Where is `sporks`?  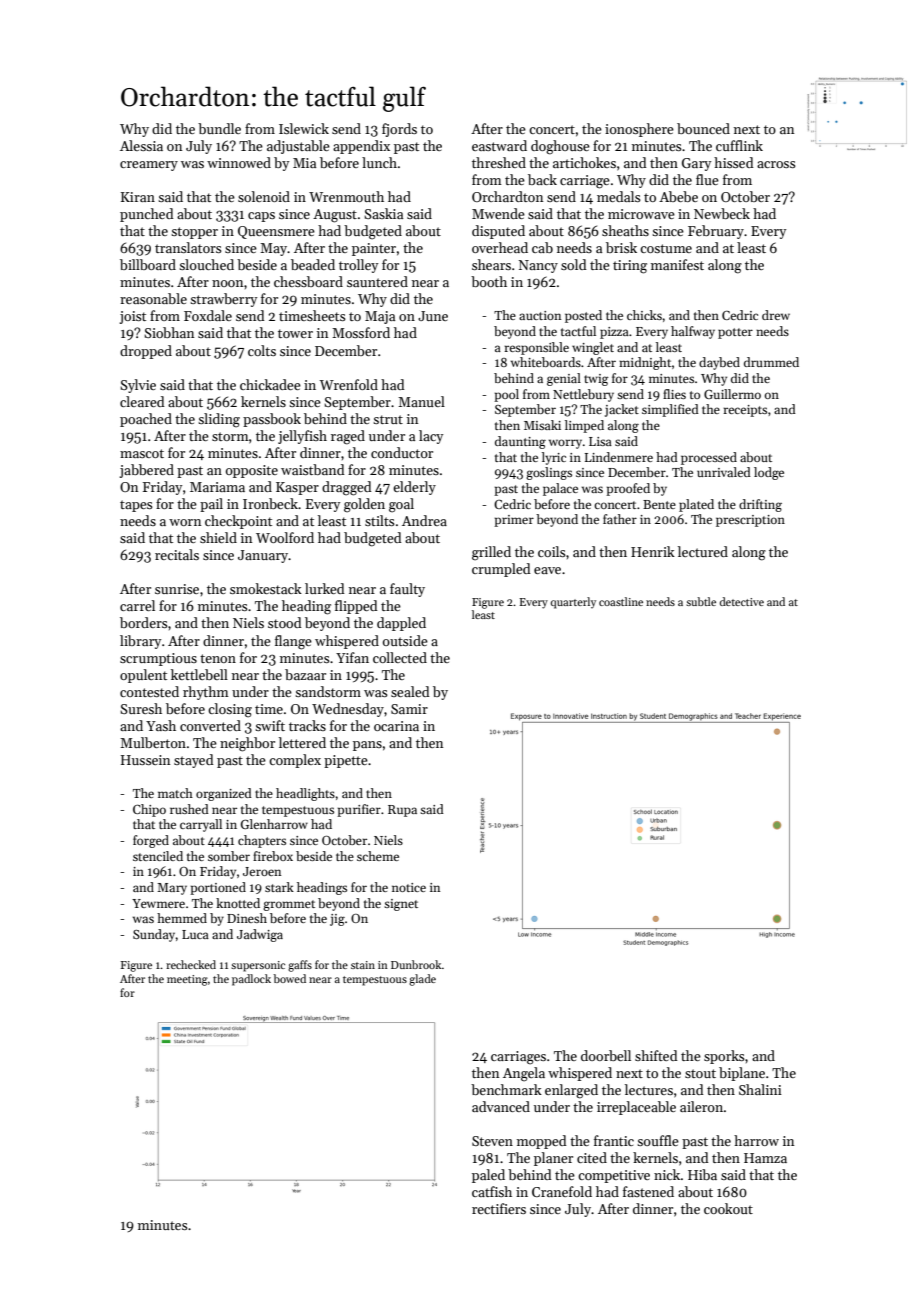 sporks is located at coordinates (724, 1057).
